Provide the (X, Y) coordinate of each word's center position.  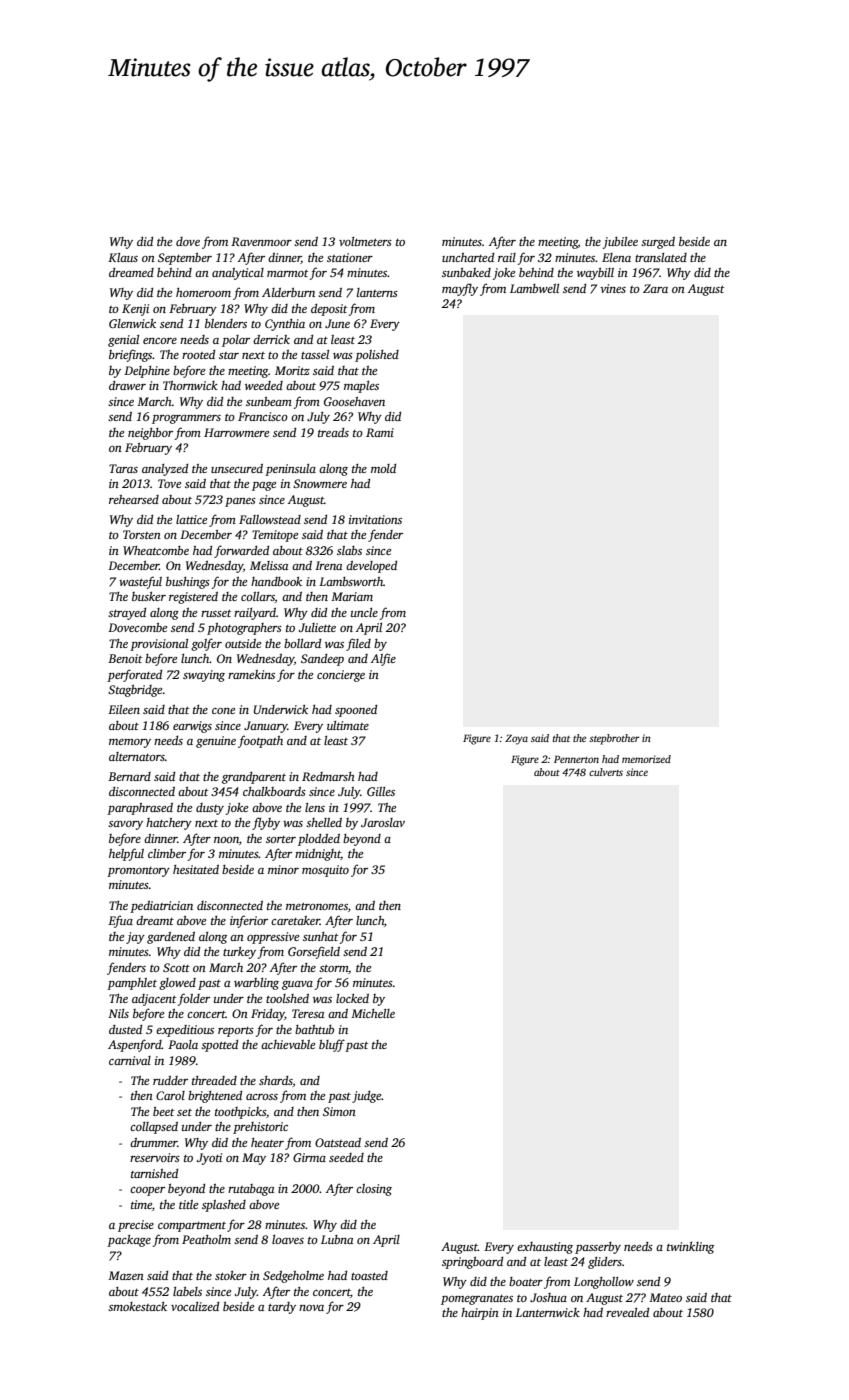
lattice (191, 519)
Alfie (383, 659)
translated (661, 257)
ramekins (251, 674)
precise (136, 1226)
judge (366, 1097)
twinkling (690, 1248)
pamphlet (132, 984)
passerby (598, 1248)
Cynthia (285, 325)
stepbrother (614, 739)
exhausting (545, 1248)
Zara (655, 288)
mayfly (460, 289)
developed (371, 567)
